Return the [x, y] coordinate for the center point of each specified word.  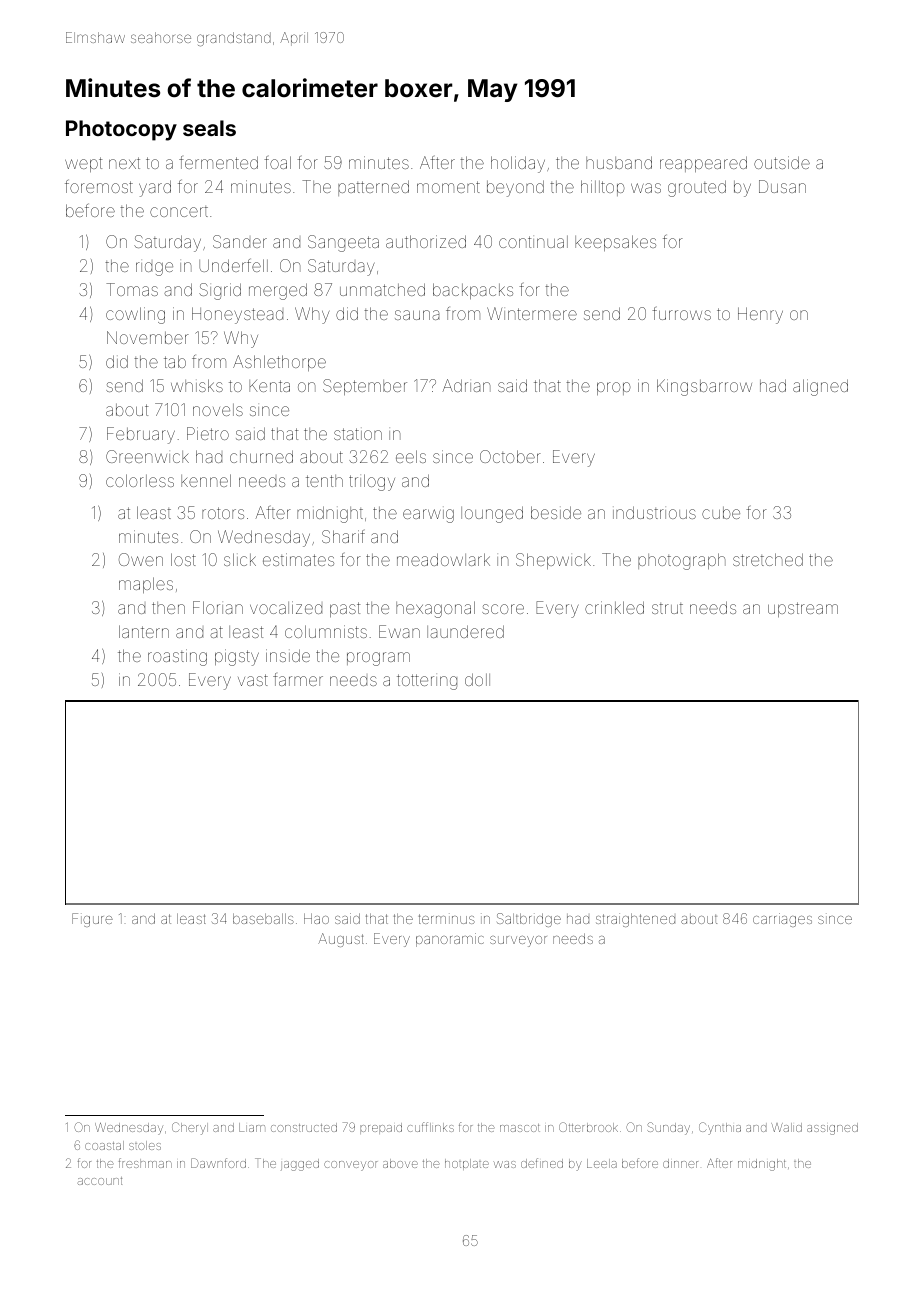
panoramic [450, 940]
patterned [373, 188]
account [100, 1181]
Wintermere [532, 313]
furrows [681, 313]
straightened [635, 920]
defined [542, 1163]
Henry [760, 315]
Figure [92, 920]
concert [179, 211]
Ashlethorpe [279, 363]
